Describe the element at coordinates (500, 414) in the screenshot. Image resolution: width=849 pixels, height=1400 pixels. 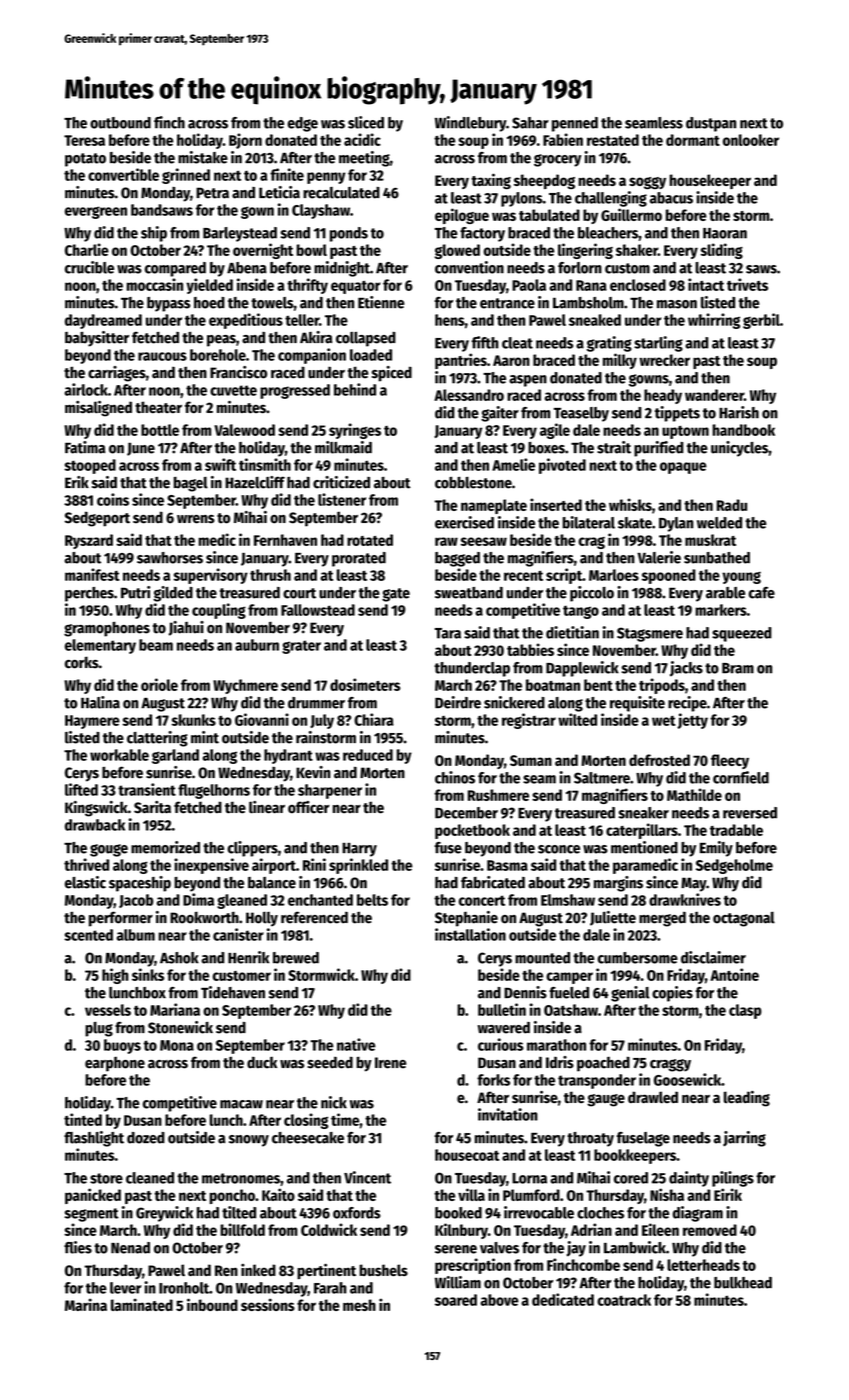
I see `gaiter` at that location.
